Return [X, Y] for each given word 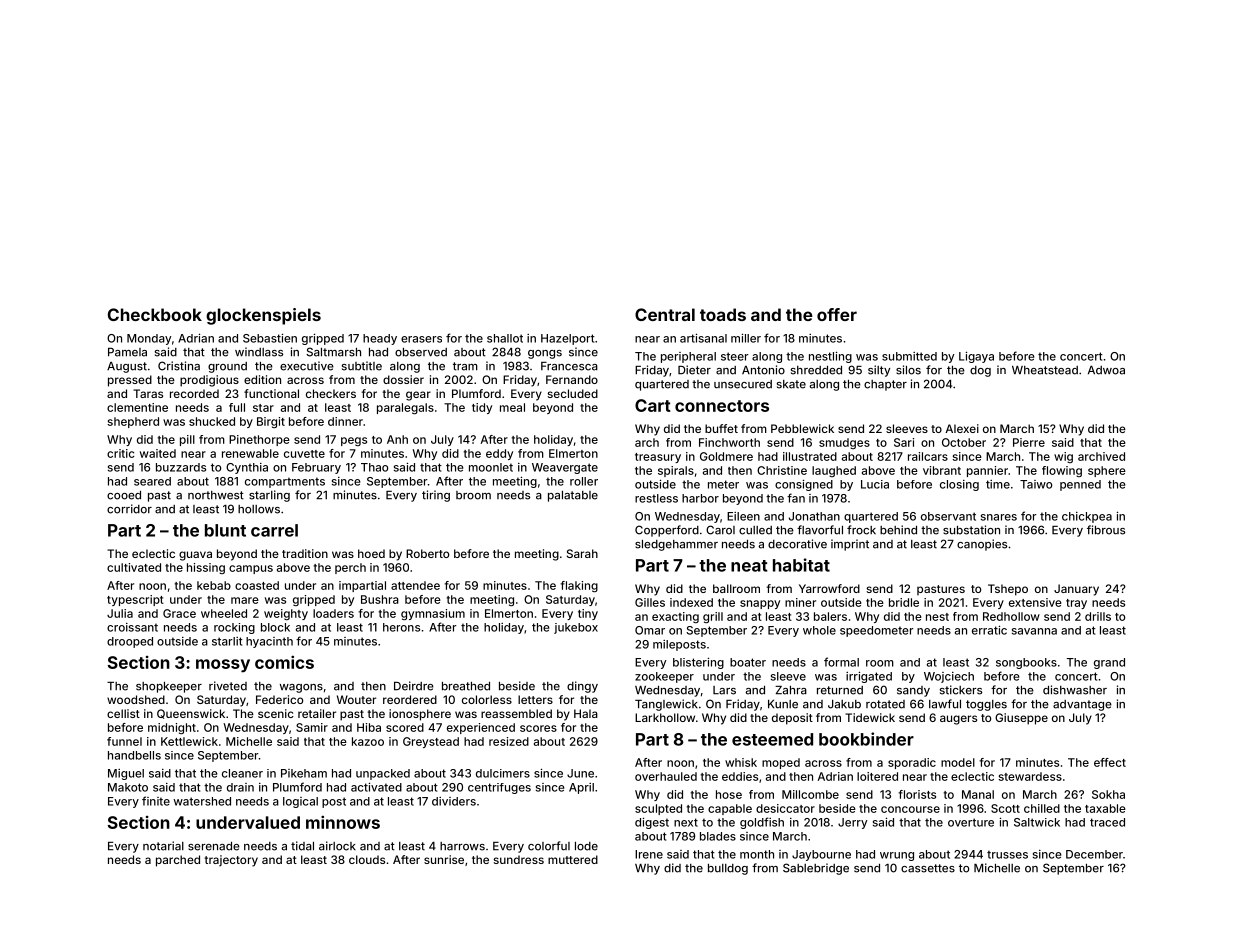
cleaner [242, 773]
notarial [163, 846]
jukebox [576, 628]
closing [959, 485]
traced [1107, 822]
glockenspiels [263, 316]
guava [195, 556]
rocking [234, 628]
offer [837, 314]
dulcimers [503, 773]
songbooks [1026, 663]
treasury [658, 458]
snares [999, 517]
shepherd [133, 422]
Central [665, 314]
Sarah [582, 553]
